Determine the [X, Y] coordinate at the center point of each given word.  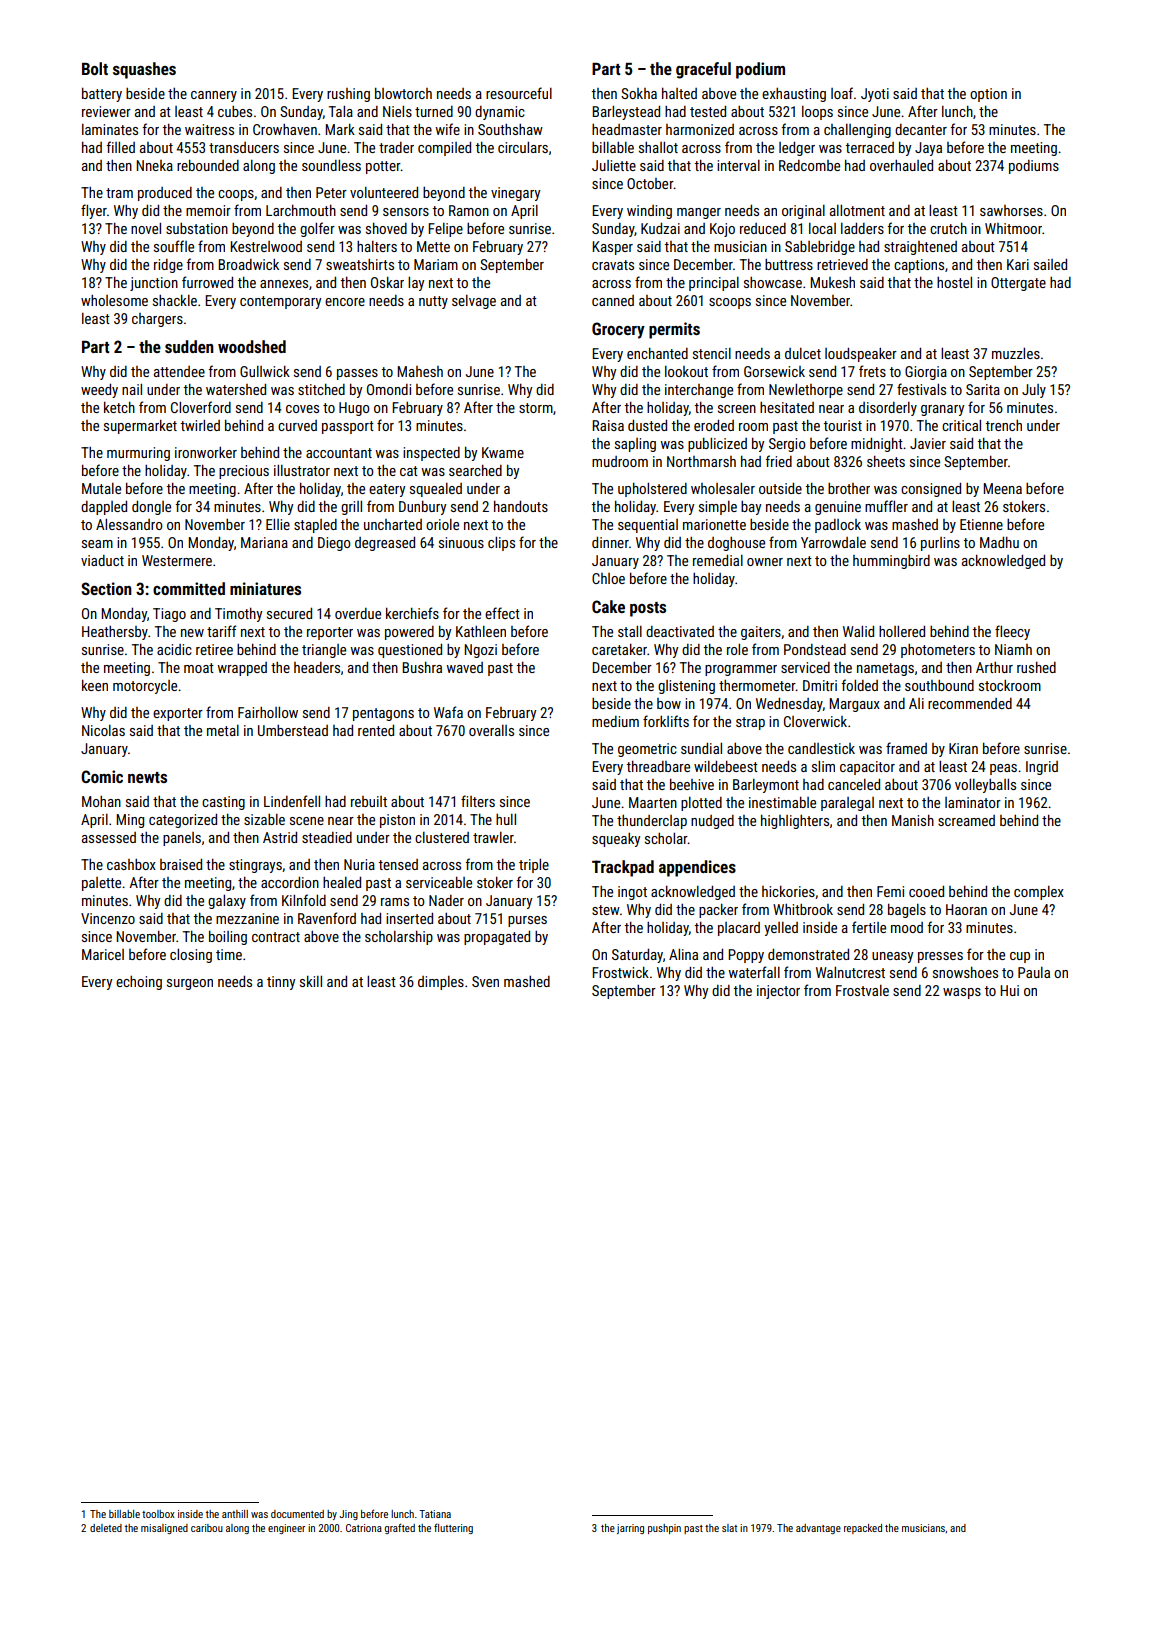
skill [311, 981]
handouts [521, 506]
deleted [106, 1528]
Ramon [469, 210]
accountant [339, 453]
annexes [284, 284]
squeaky [616, 840]
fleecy [1012, 632]
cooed [926, 891]
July [1034, 391]
